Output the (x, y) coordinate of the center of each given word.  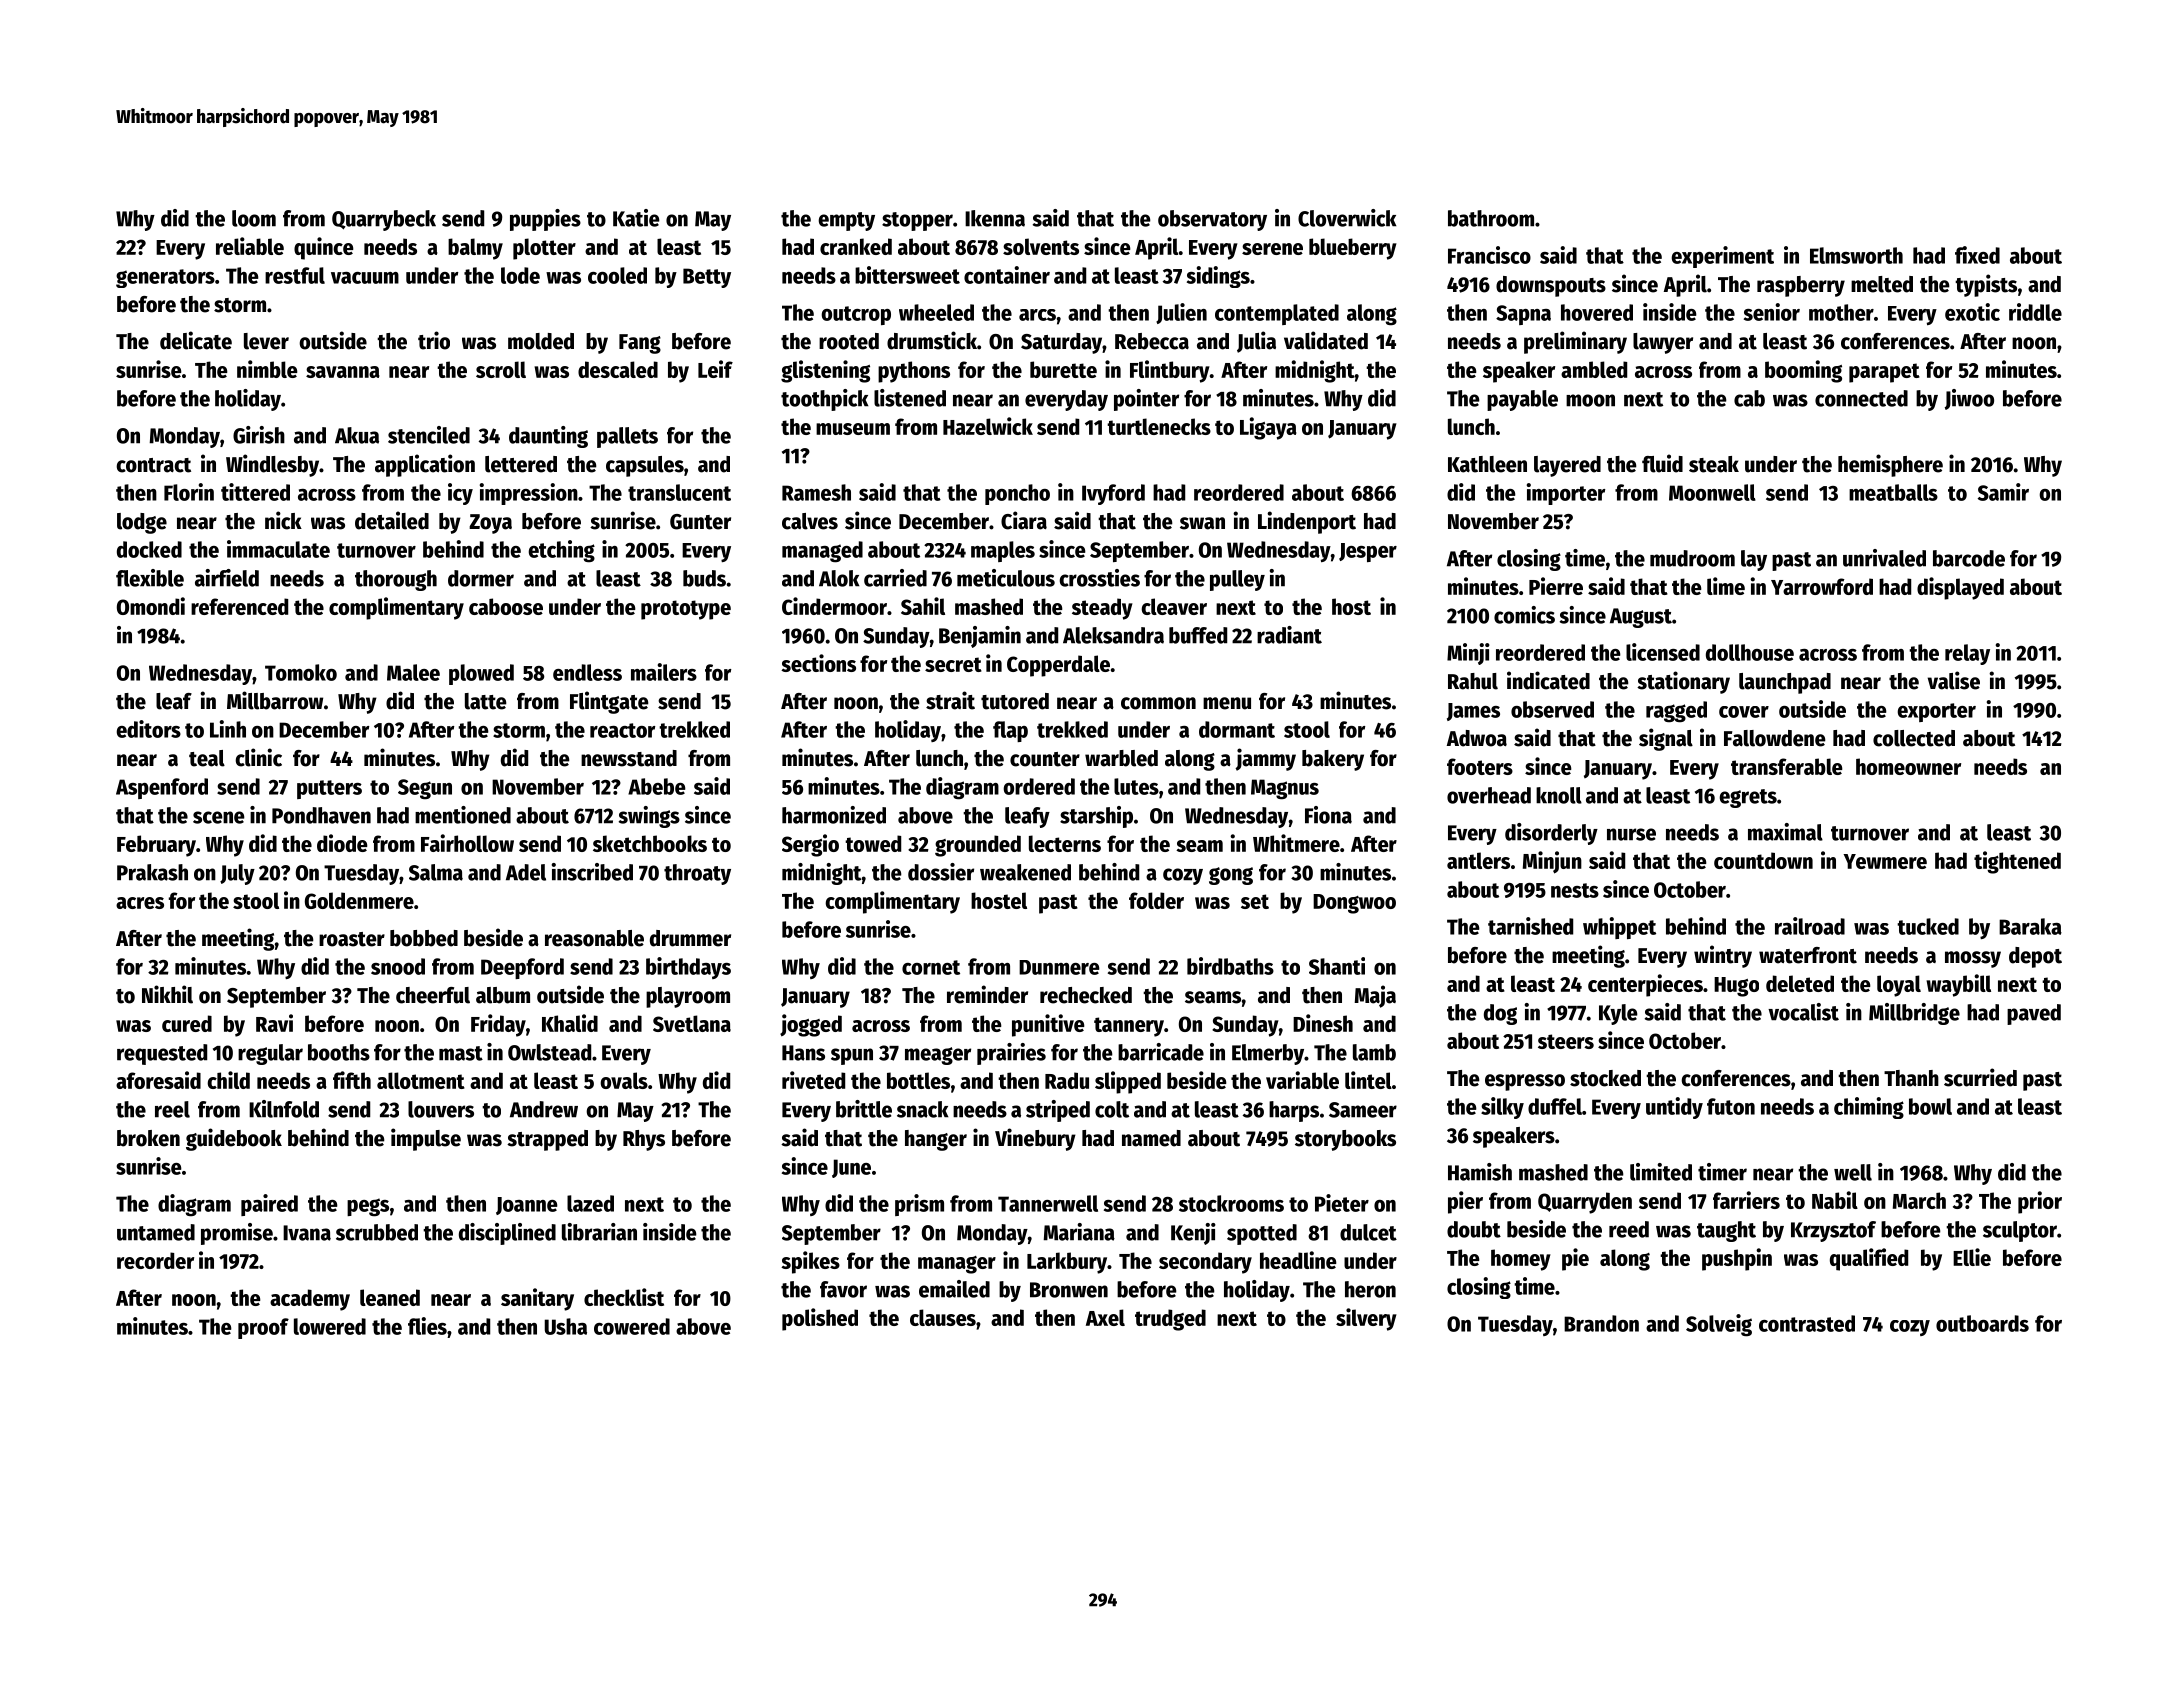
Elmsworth (1856, 255)
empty (846, 221)
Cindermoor (834, 606)
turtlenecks (1159, 426)
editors (149, 729)
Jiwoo (1969, 399)
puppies (545, 220)
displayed (1960, 588)
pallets (627, 437)
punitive (1048, 1025)
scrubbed (377, 1232)
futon (1731, 1106)
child (228, 1080)
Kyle (1618, 1014)
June (851, 1168)
